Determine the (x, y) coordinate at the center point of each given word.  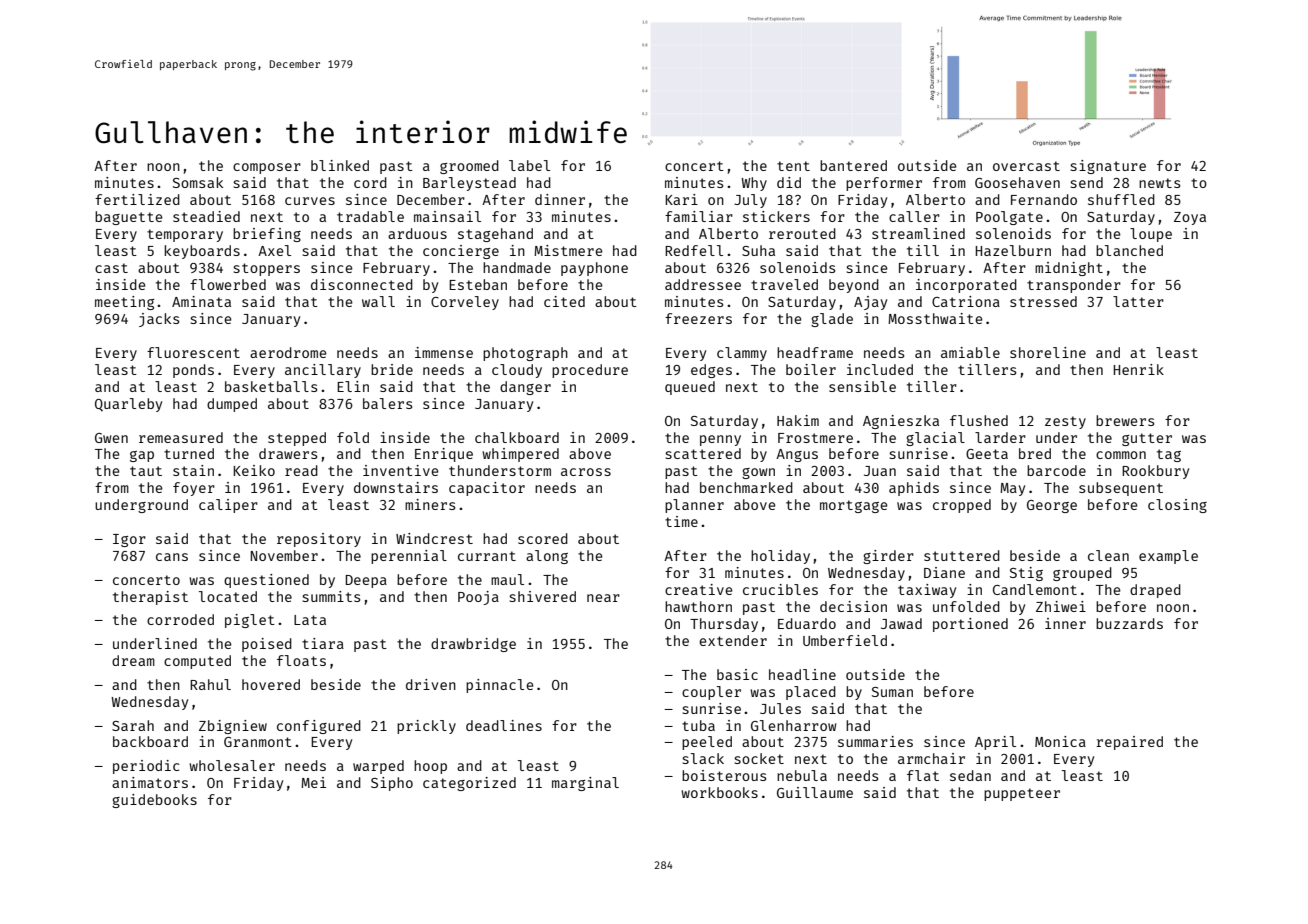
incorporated (966, 286)
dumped (232, 405)
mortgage (853, 506)
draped (1155, 591)
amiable (970, 352)
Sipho (392, 784)
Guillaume (815, 792)
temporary (185, 235)
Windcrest (434, 538)
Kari (681, 199)
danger (525, 388)
